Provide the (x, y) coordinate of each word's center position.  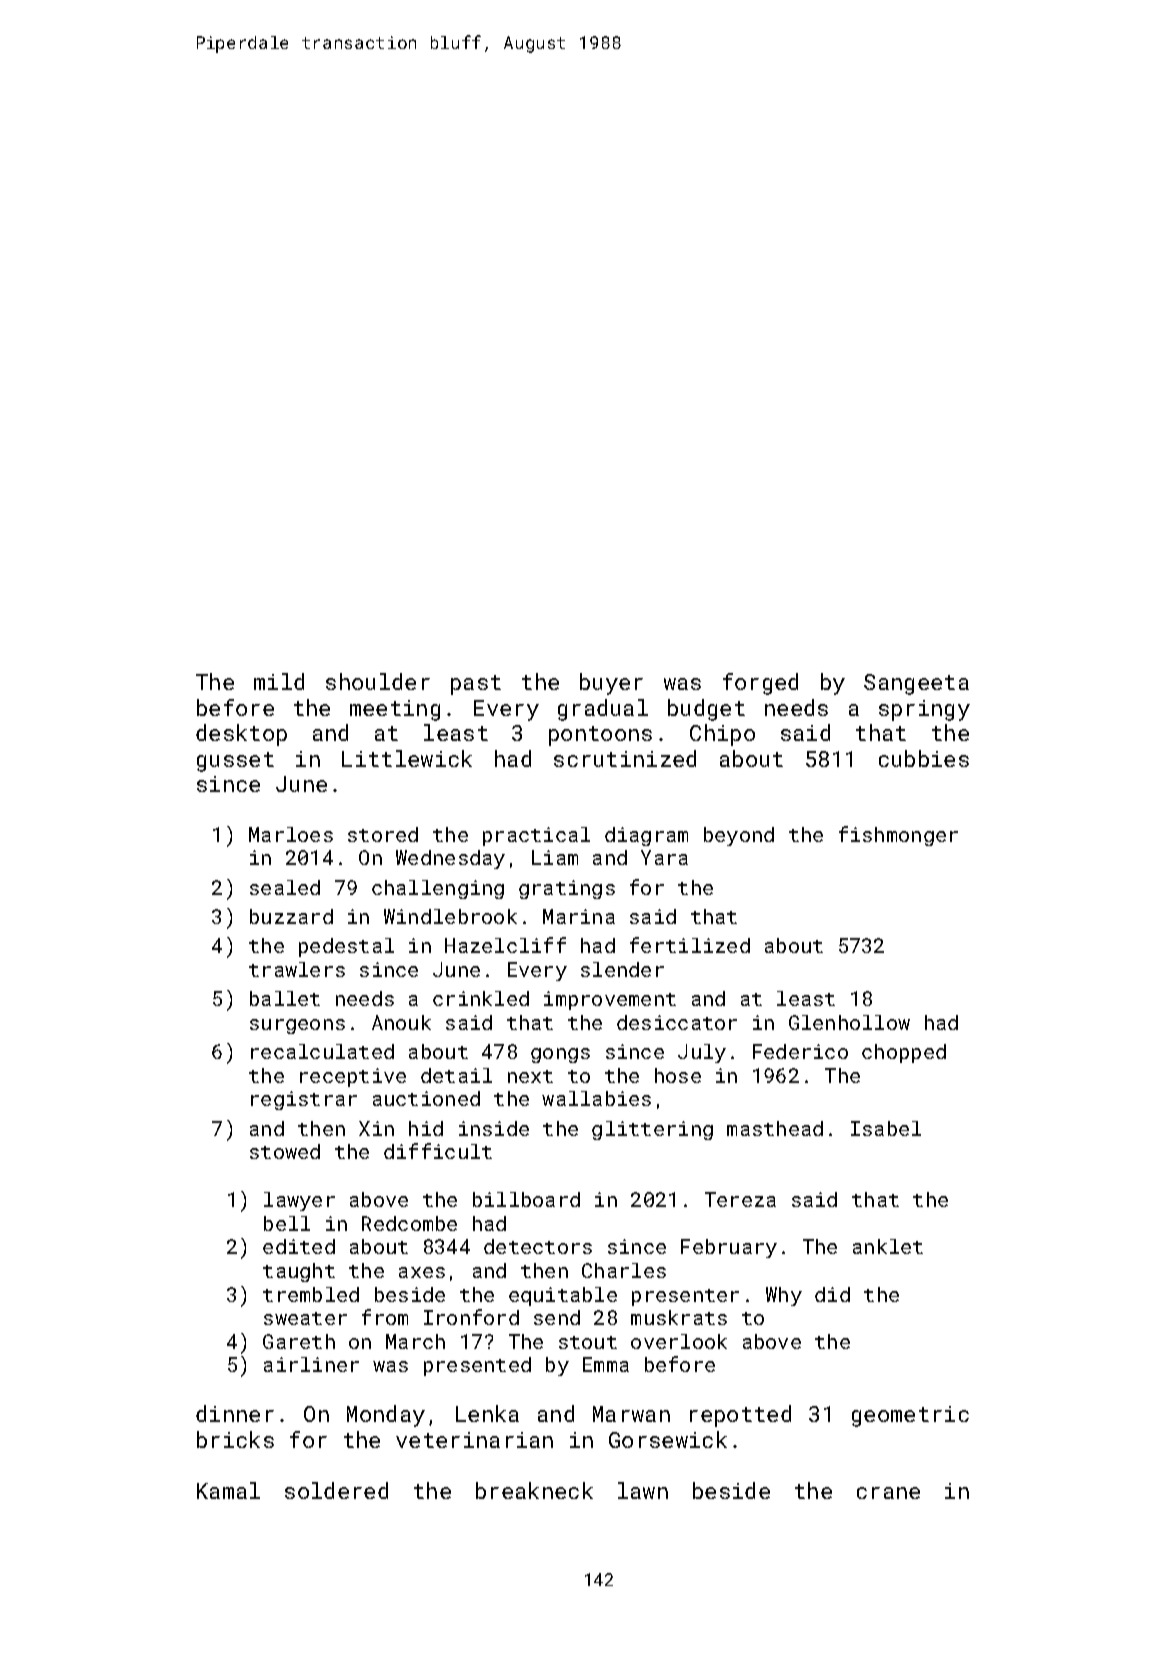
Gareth (299, 1341)
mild (279, 681)
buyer (611, 684)
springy (924, 710)
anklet (888, 1246)
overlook (679, 1341)
